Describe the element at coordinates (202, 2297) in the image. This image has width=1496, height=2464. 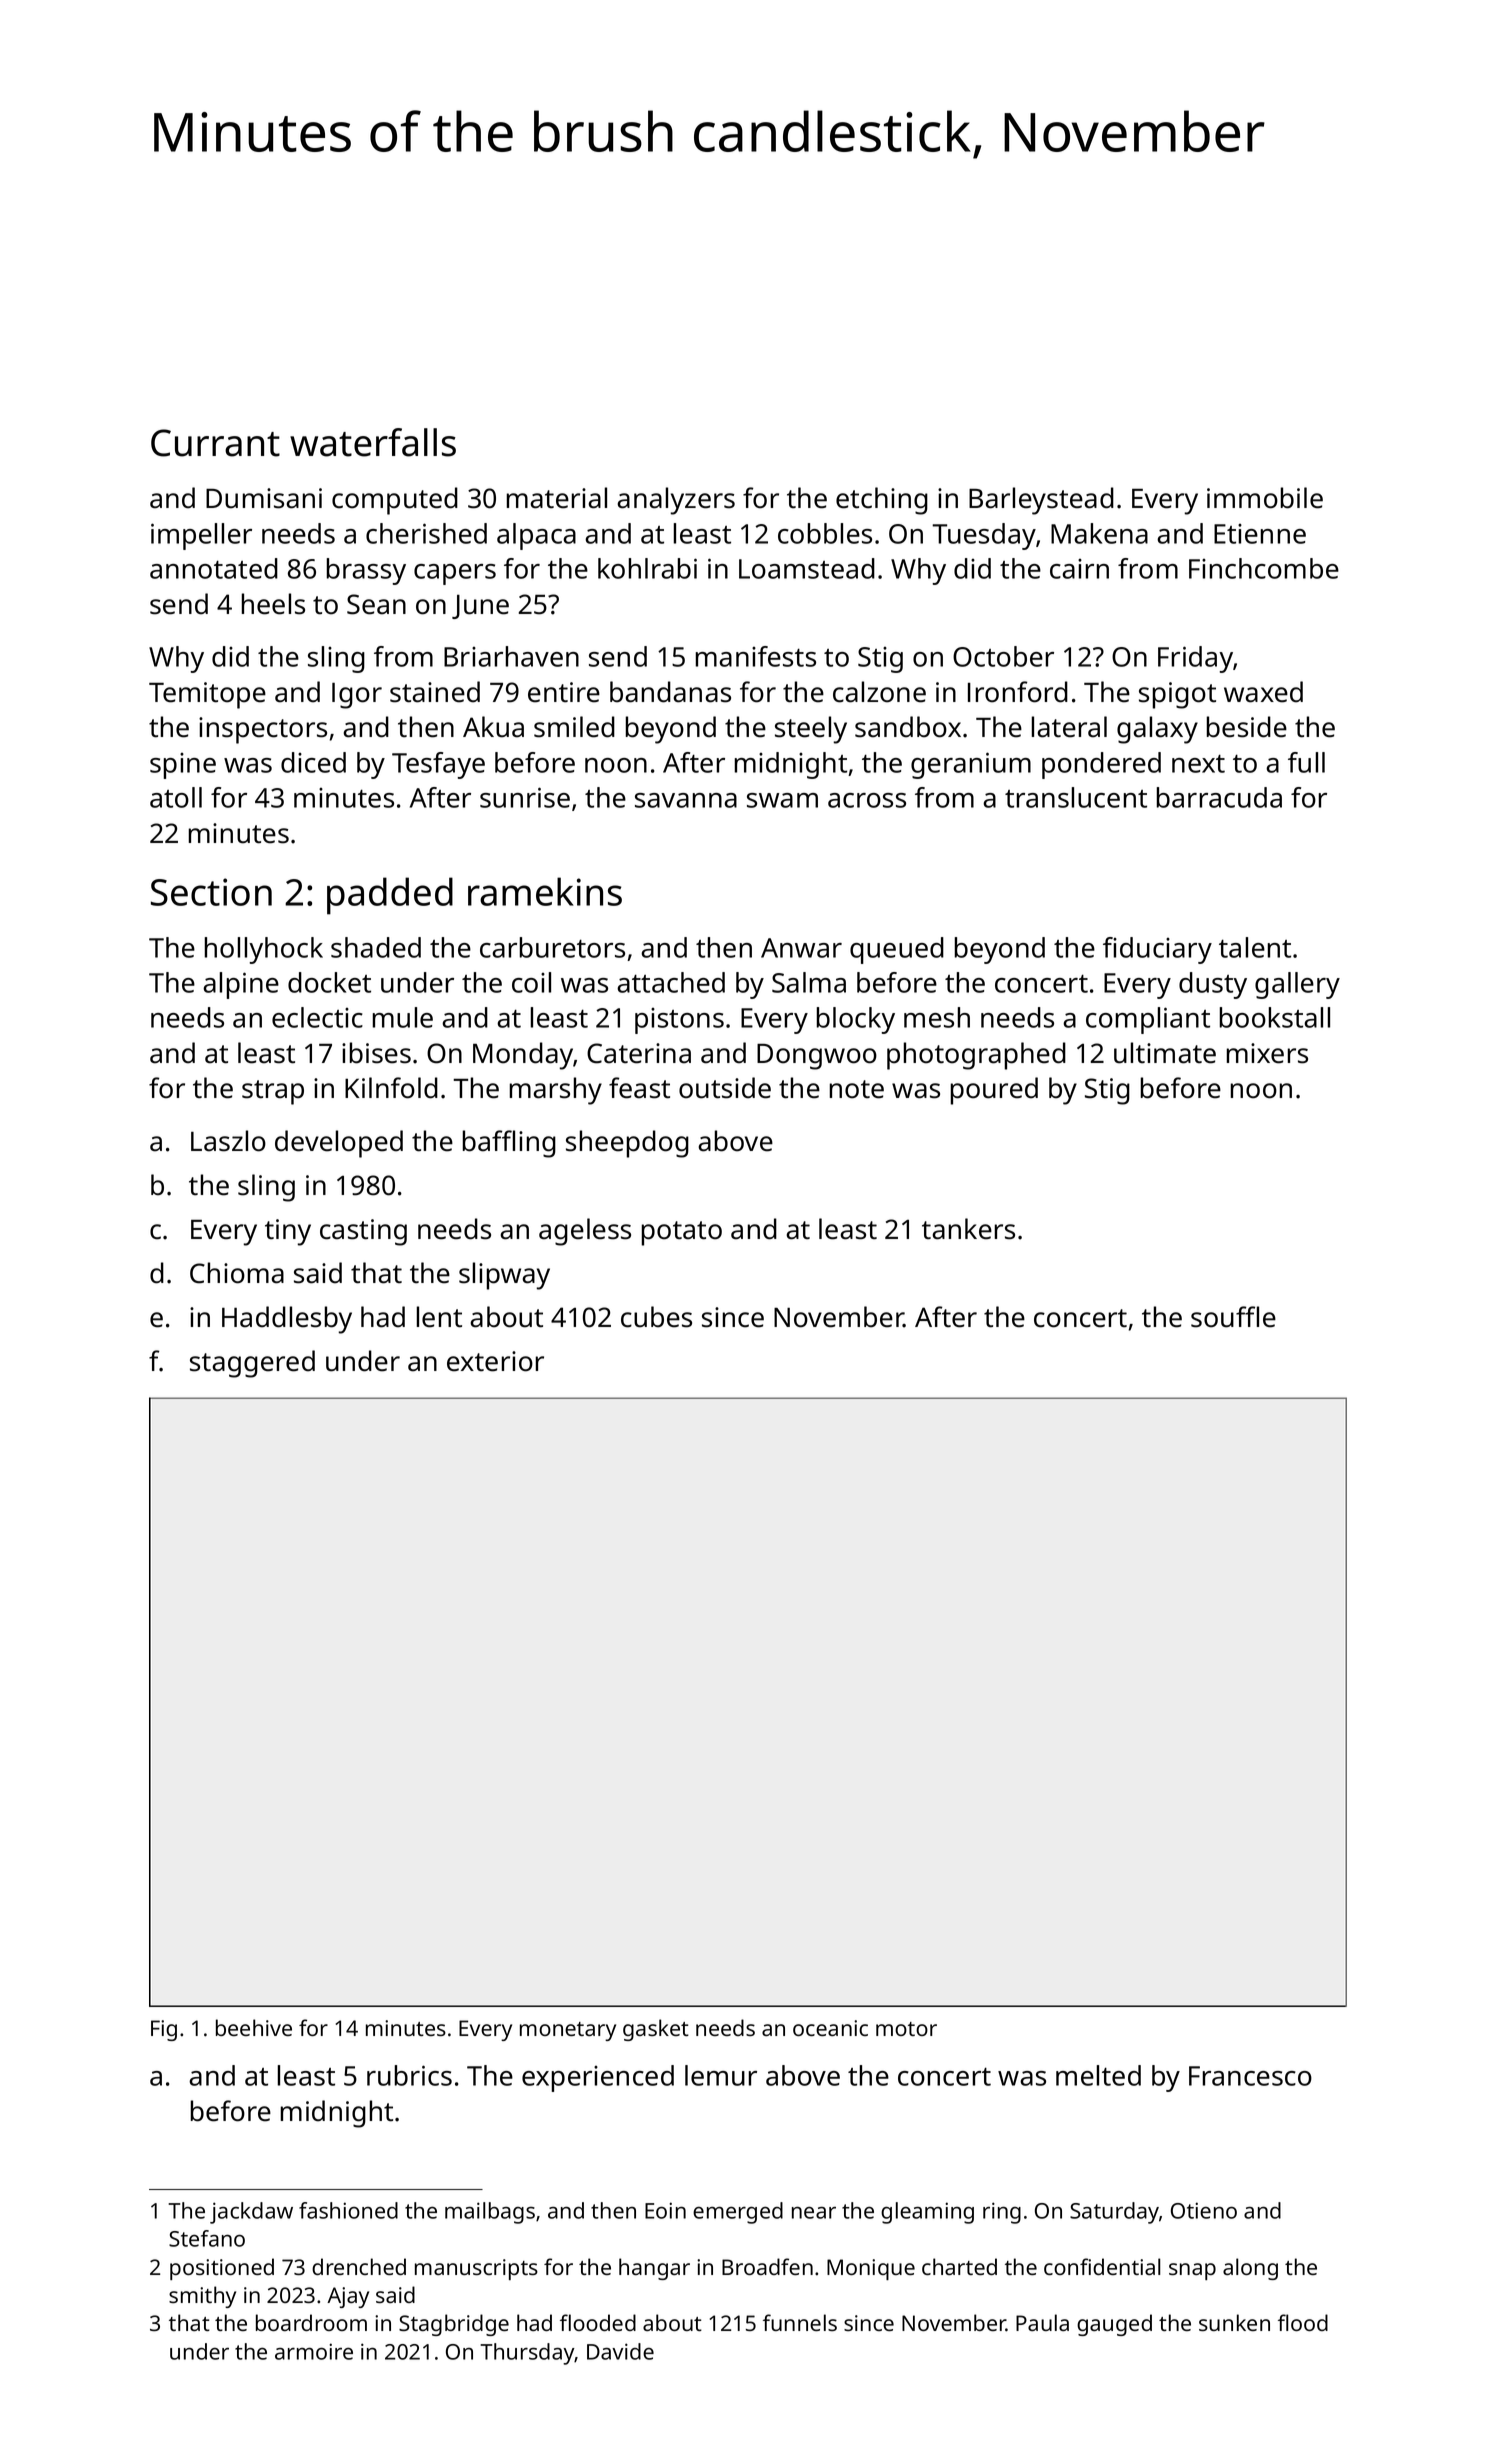
I see `smithy` at that location.
